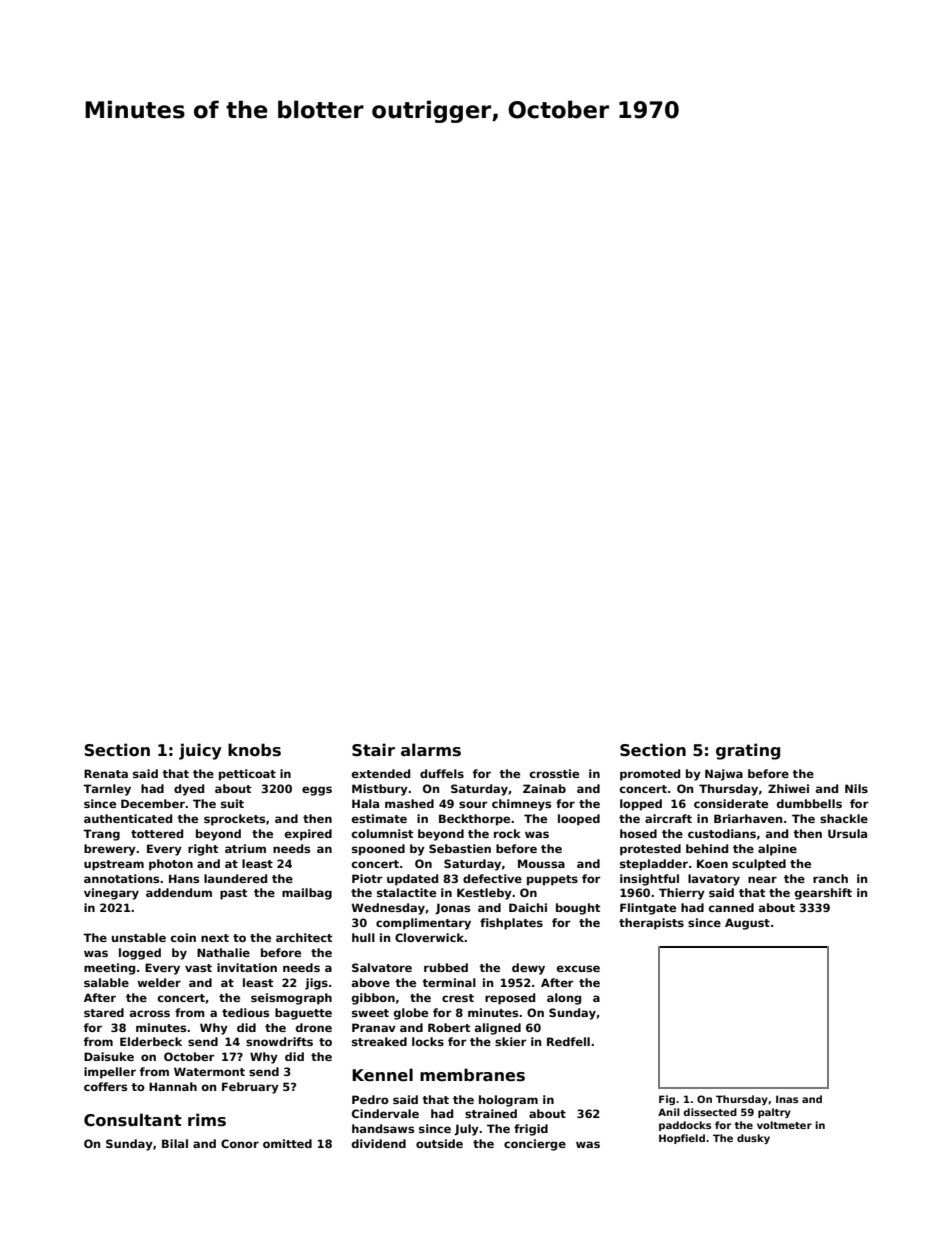 The width and height of the screenshot is (952, 1233). Describe the element at coordinates (240, 1143) in the screenshot. I see `Conor` at that location.
